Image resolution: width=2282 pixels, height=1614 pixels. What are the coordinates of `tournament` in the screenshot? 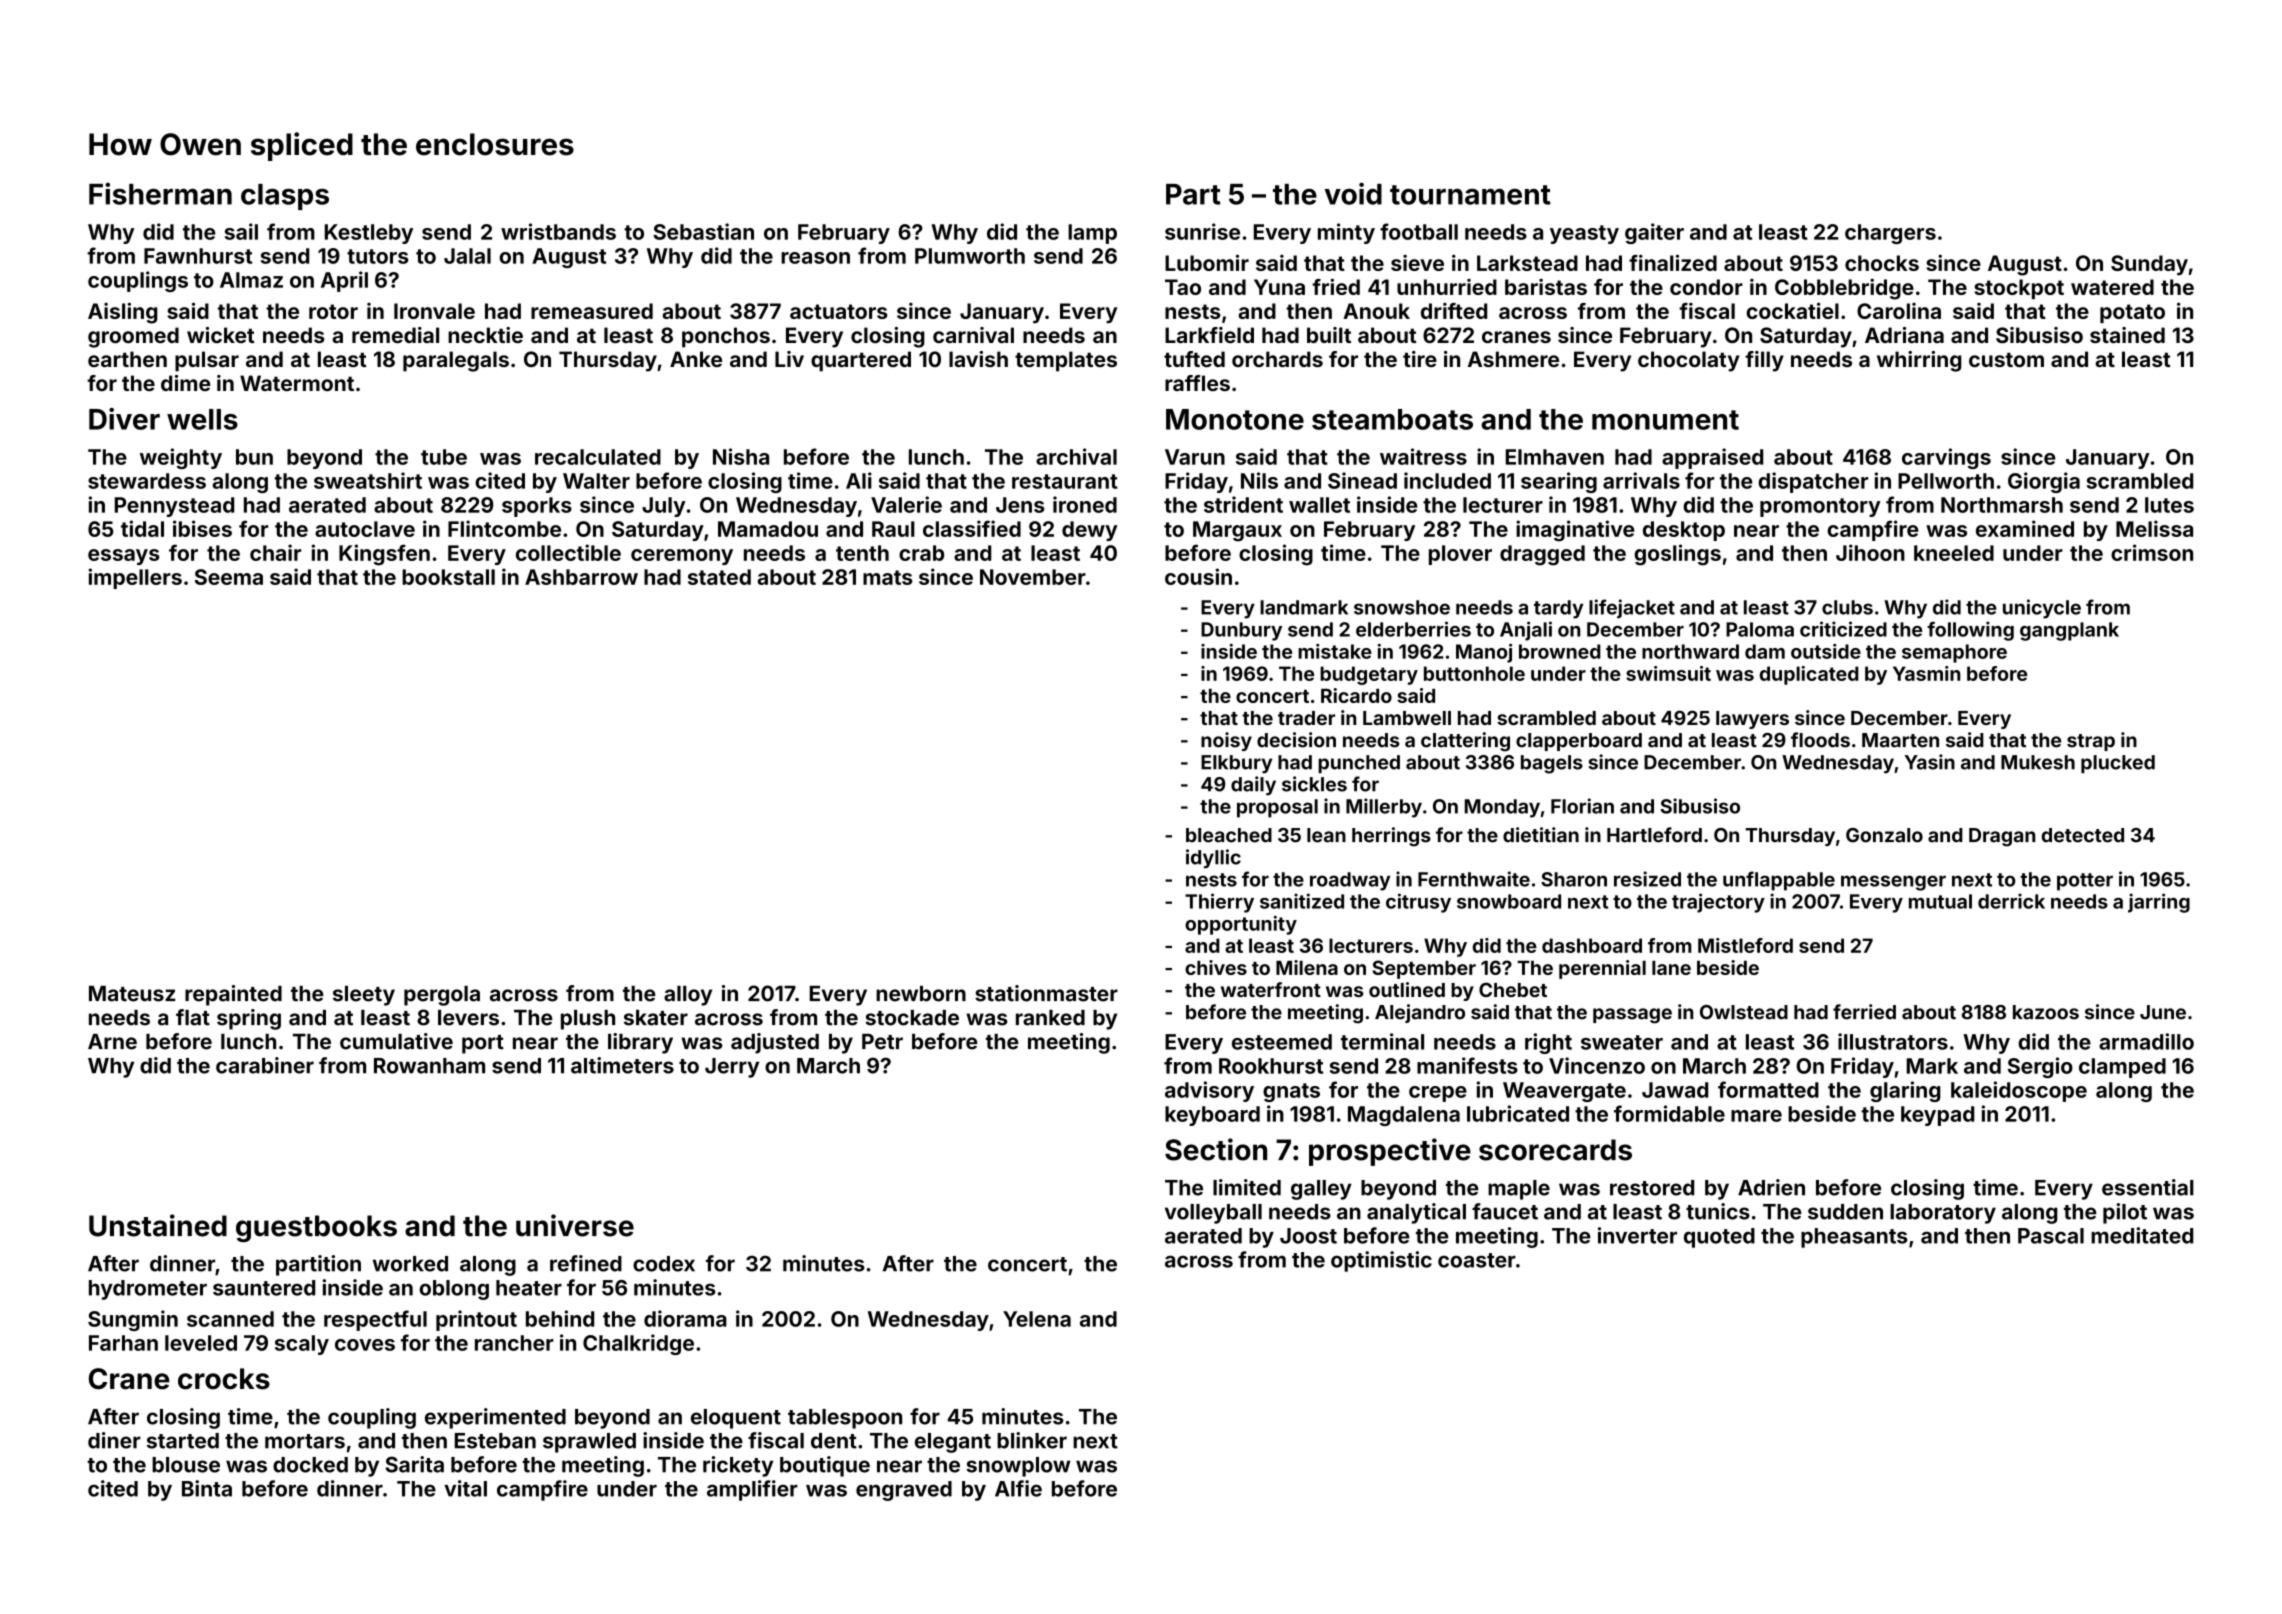 It's located at (1470, 195).
